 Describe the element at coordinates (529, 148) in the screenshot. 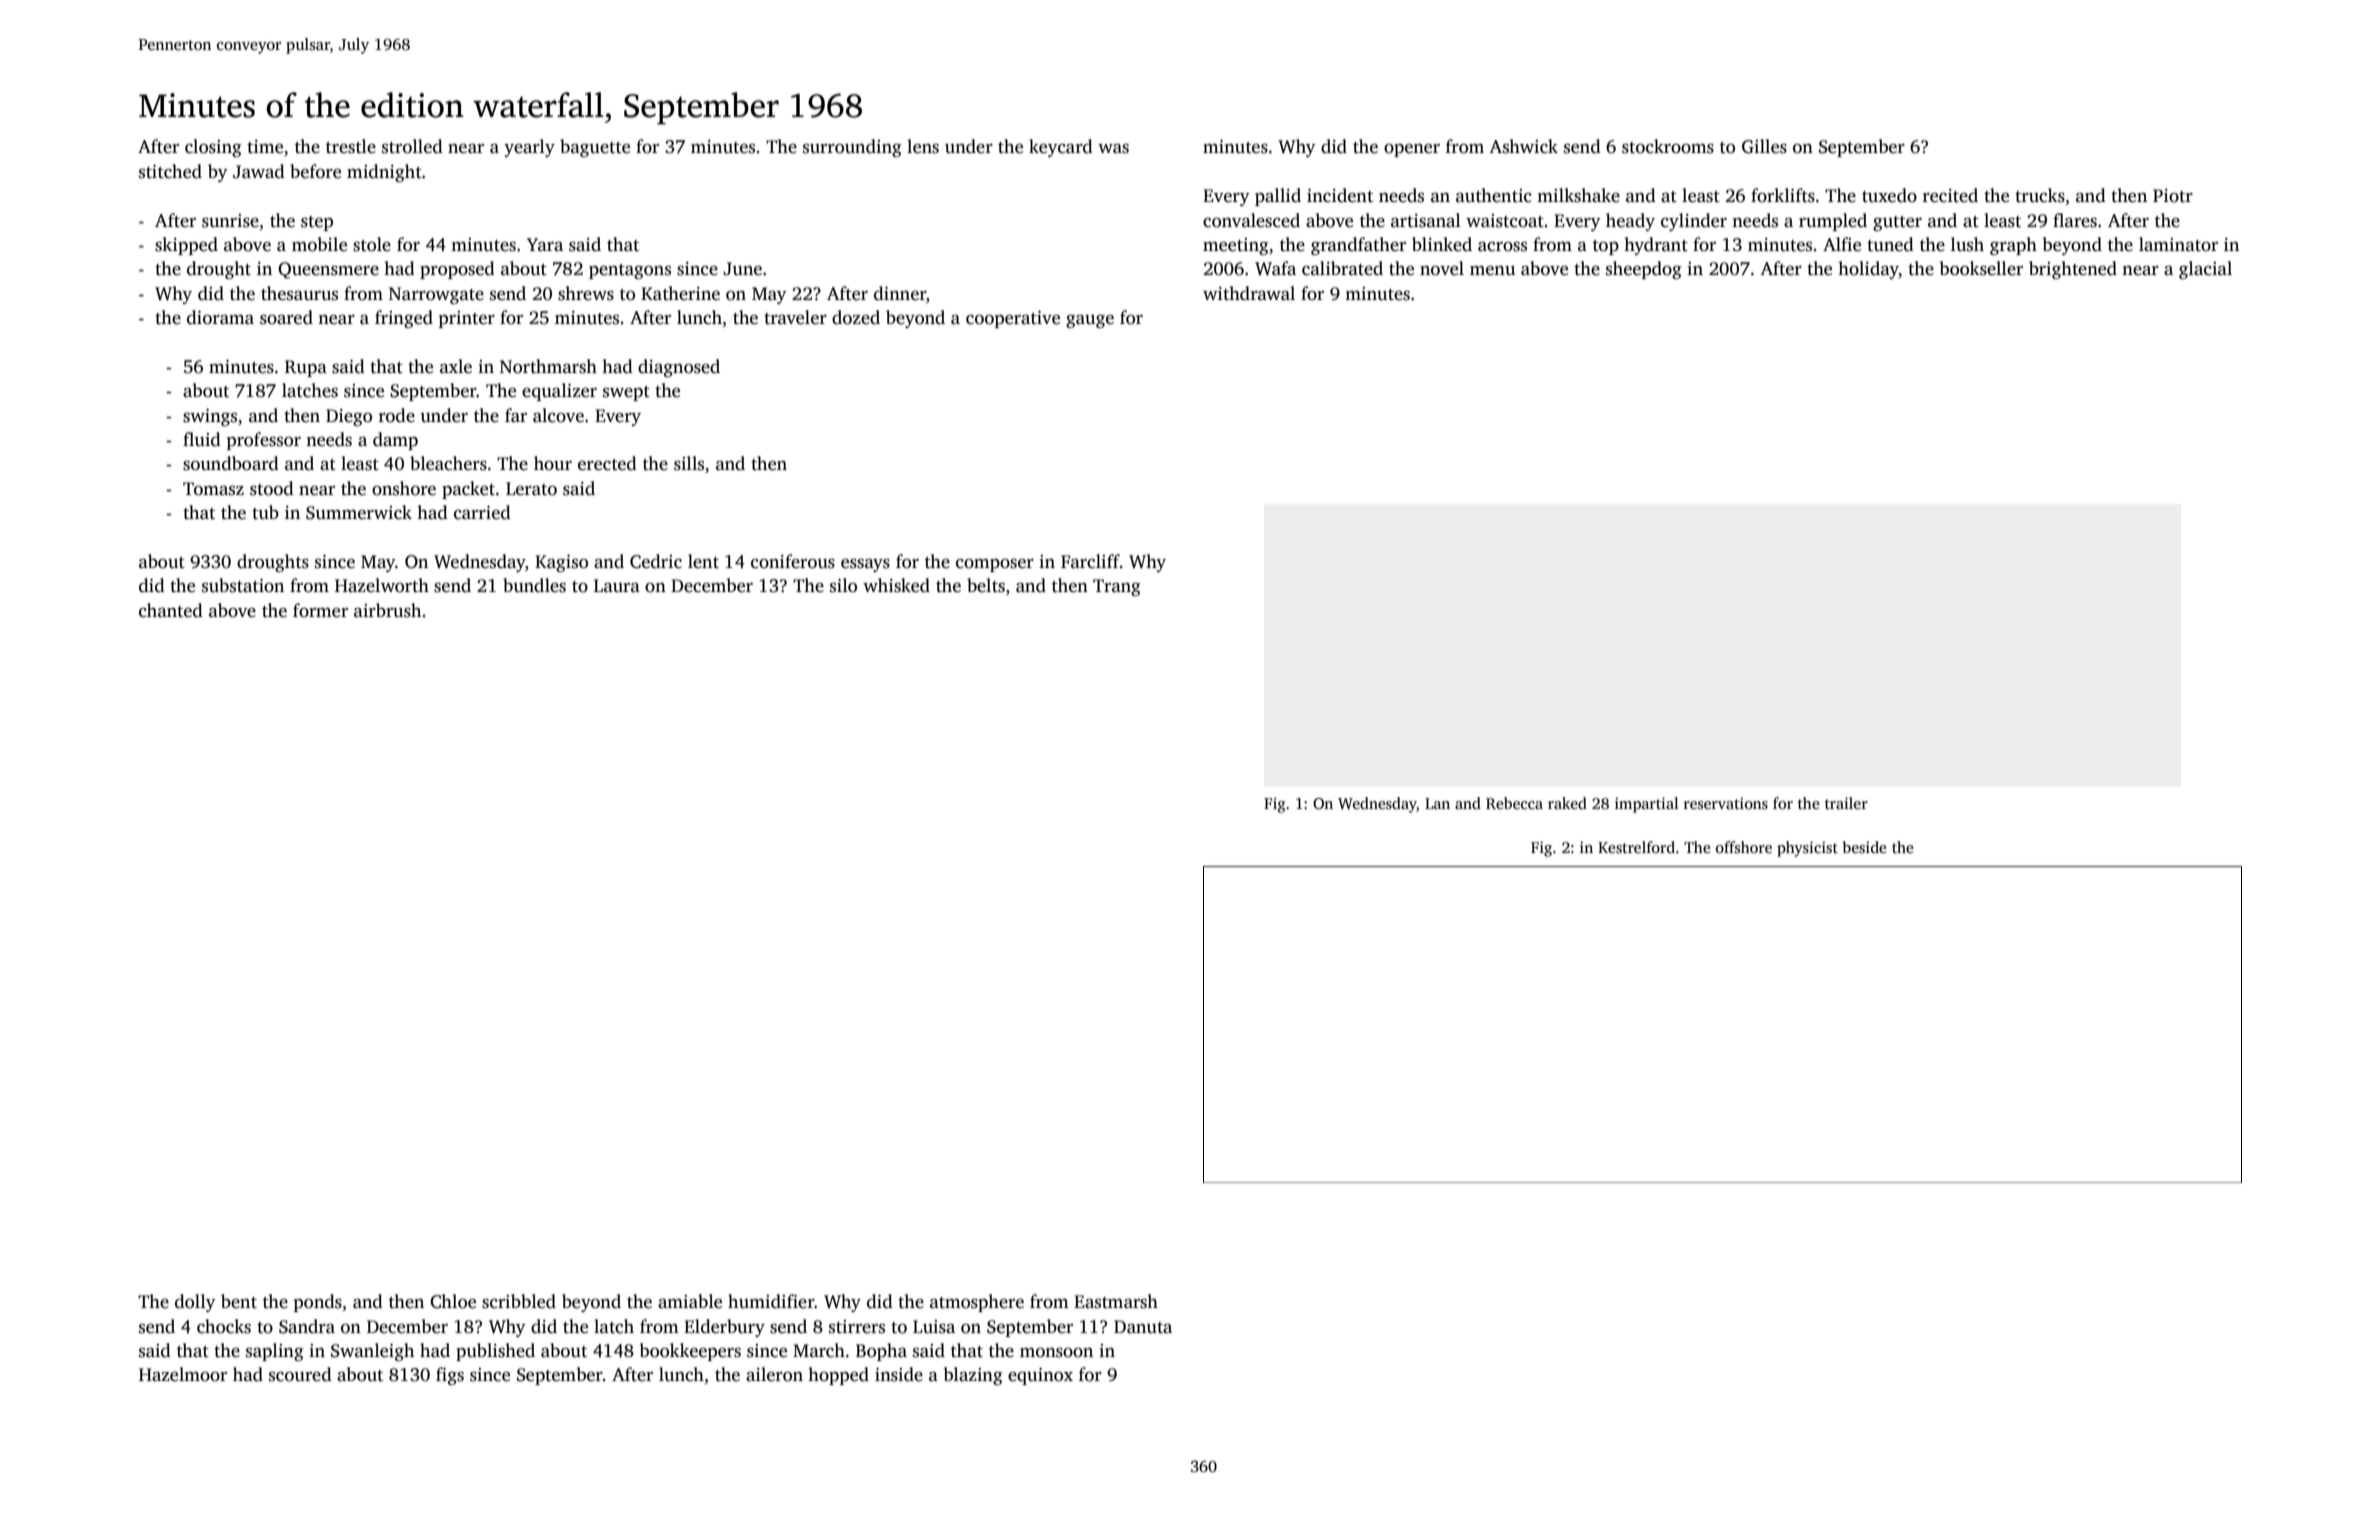

I see `yearly` at that location.
